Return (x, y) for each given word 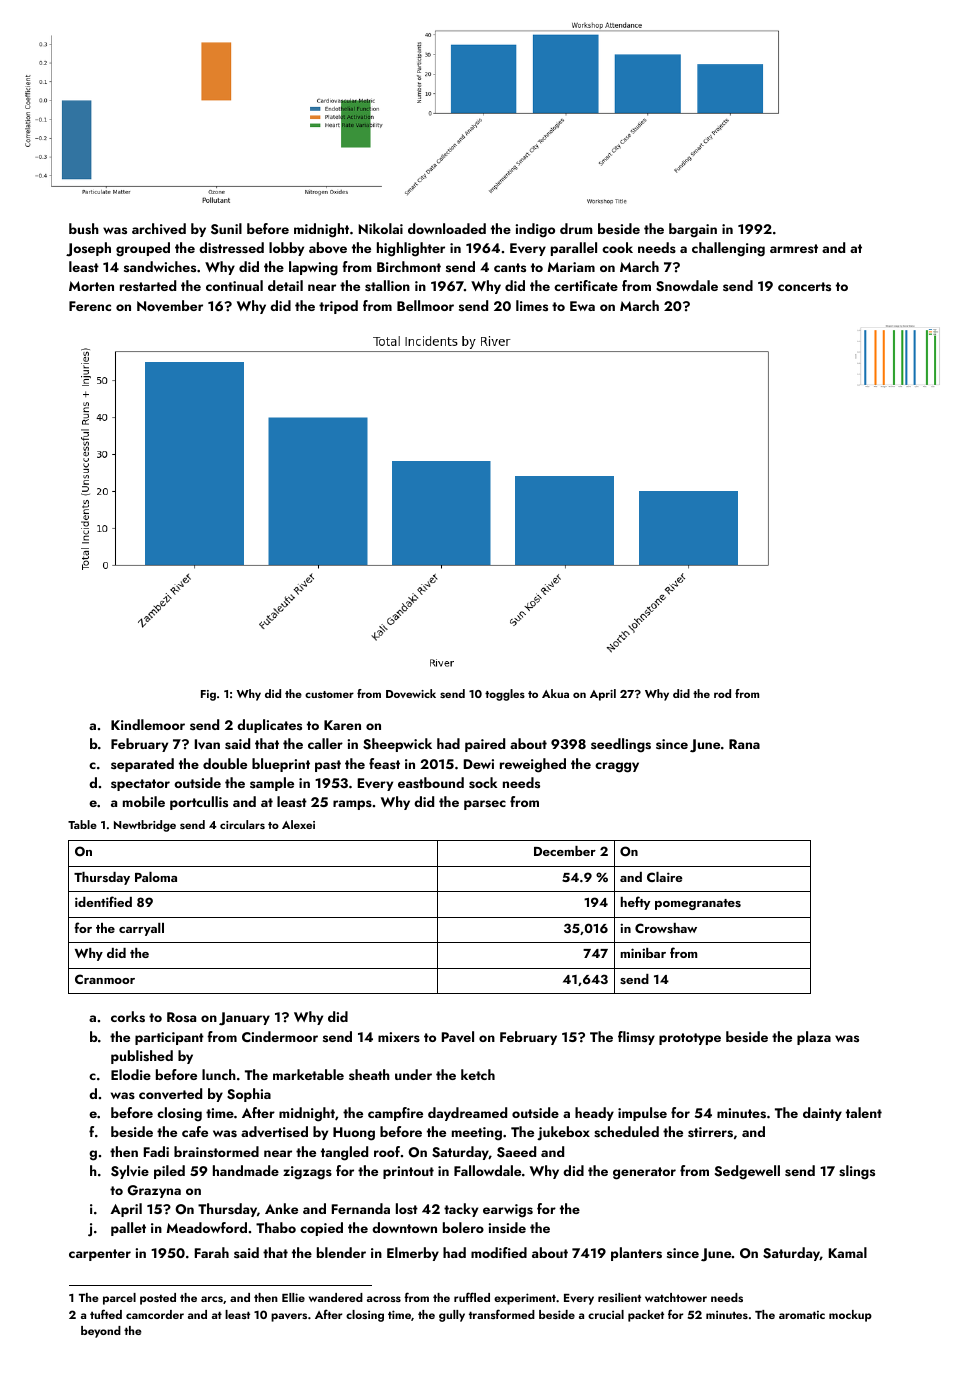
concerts (804, 286)
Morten (91, 286)
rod (722, 693)
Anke (281, 1208)
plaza (814, 1038)
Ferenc (90, 306)
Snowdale (687, 286)
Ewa (582, 306)
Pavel (458, 1036)
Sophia (249, 1095)
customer (329, 694)
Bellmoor (425, 305)
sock (483, 782)
